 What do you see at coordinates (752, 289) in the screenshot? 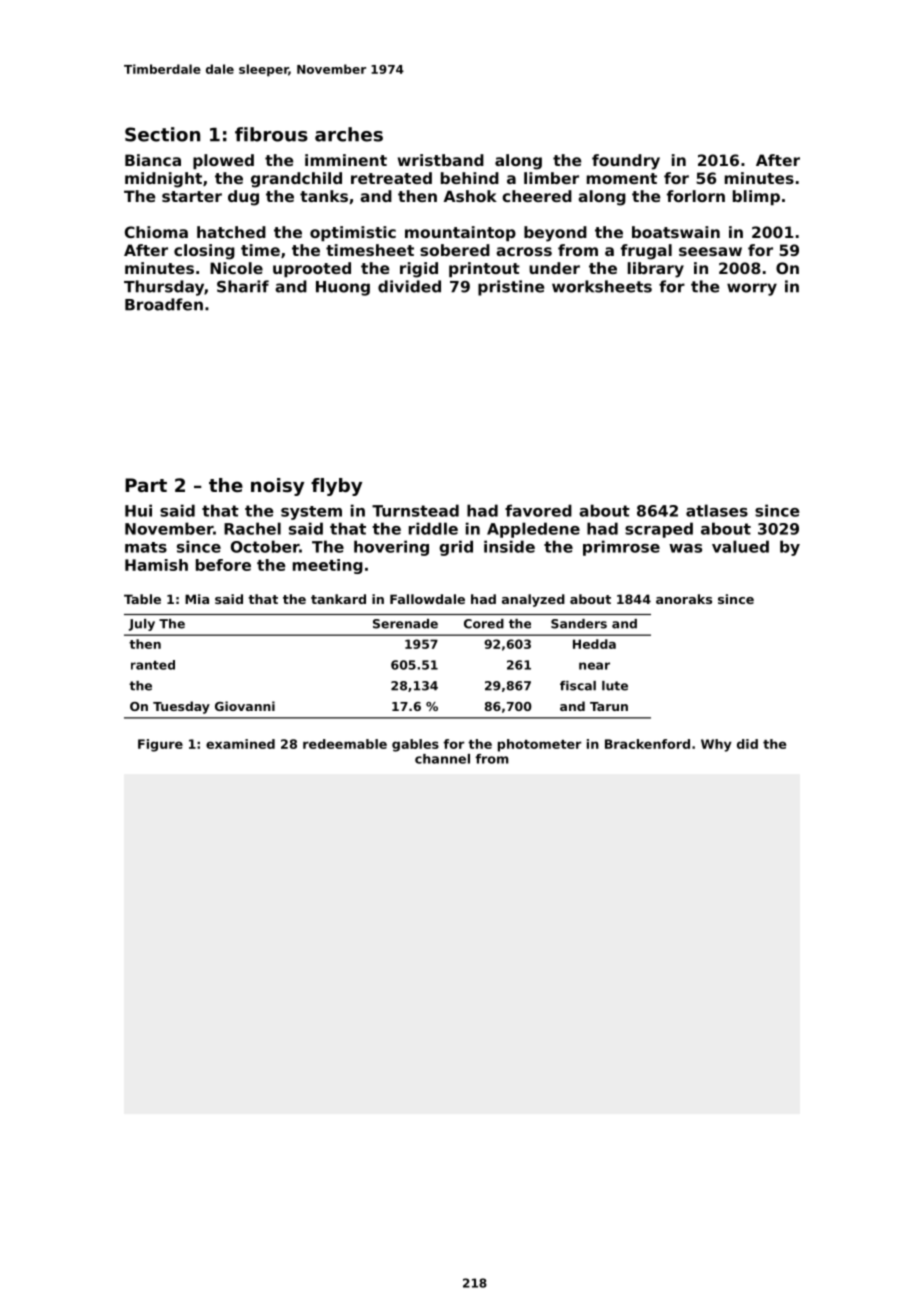
I see `worry` at bounding box center [752, 289].
